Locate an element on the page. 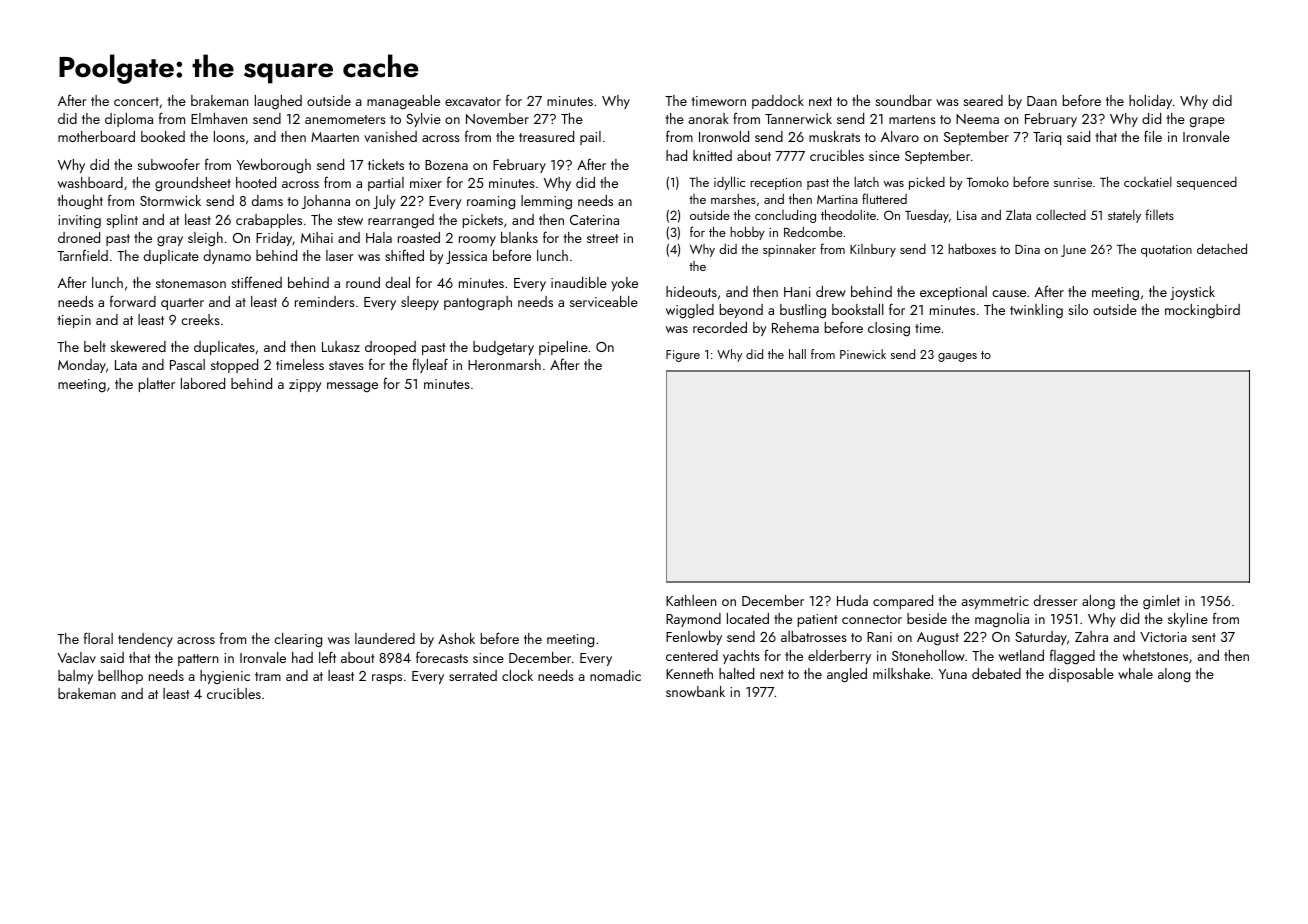 The image size is (1308, 924). Kathleen is located at coordinates (691, 600).
